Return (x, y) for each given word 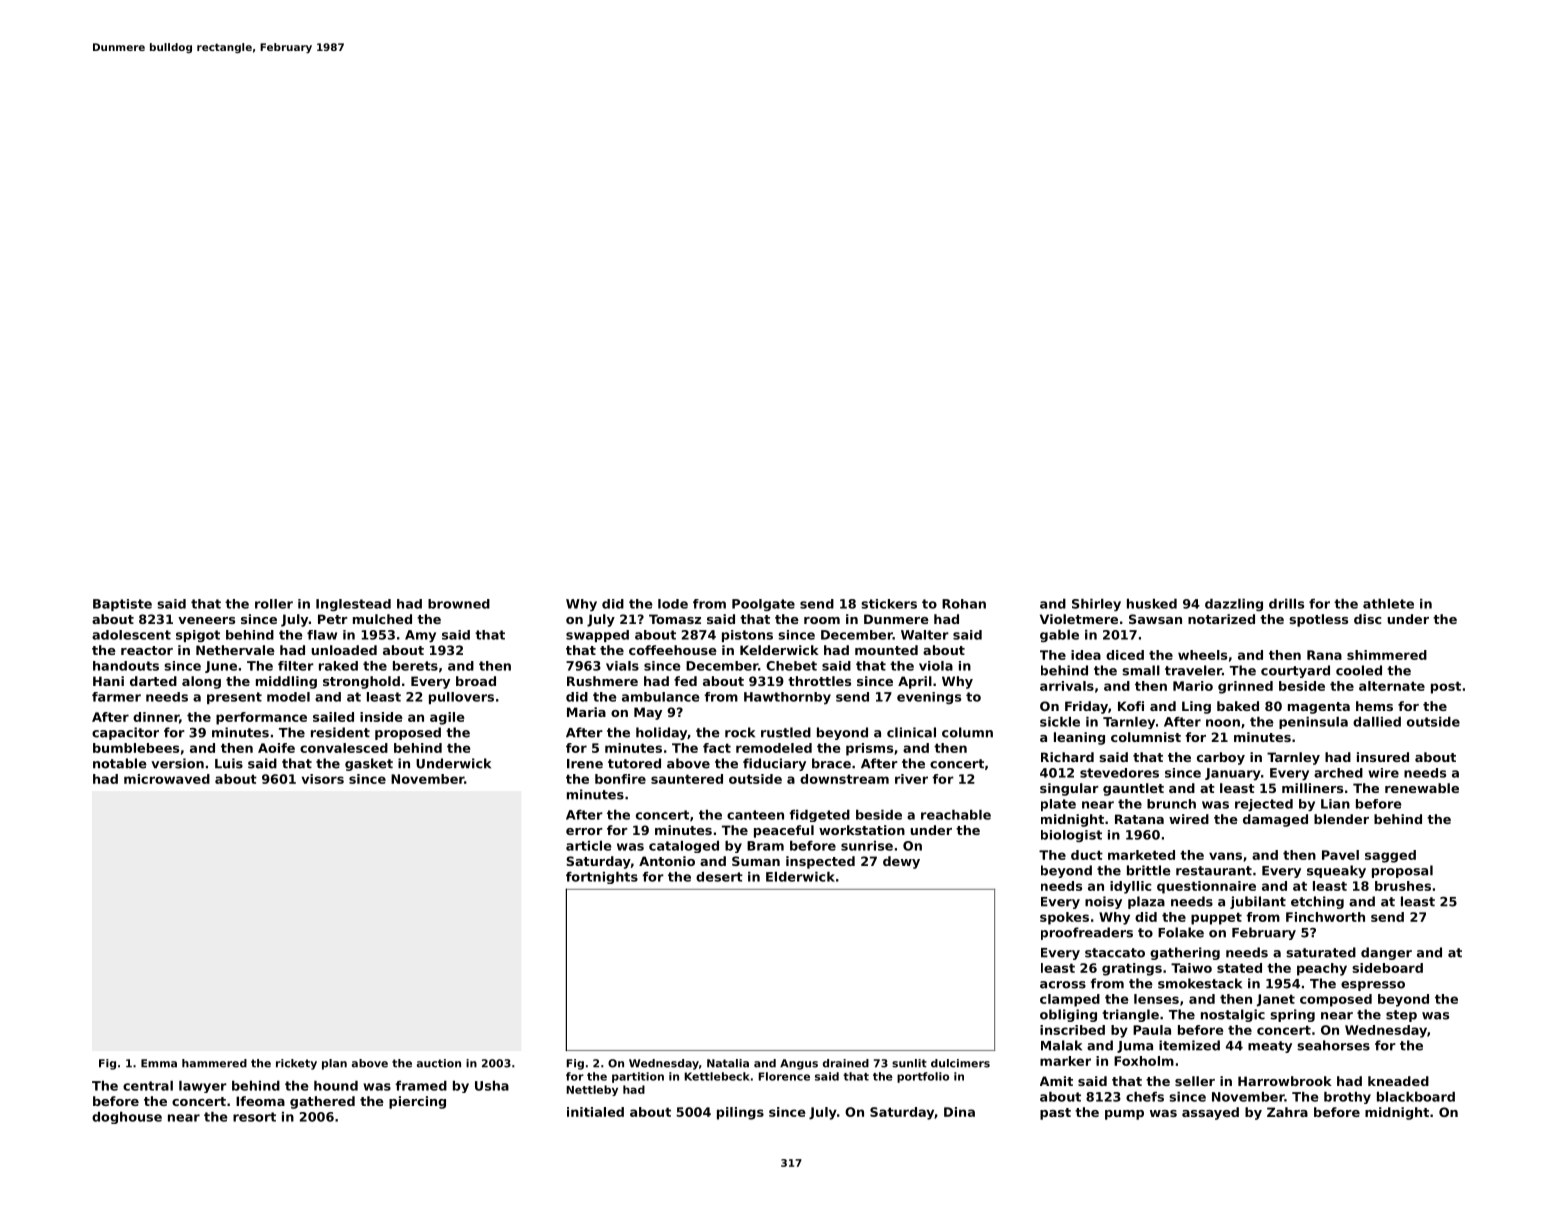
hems (1374, 706)
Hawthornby (787, 698)
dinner (156, 717)
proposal (1402, 871)
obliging (1068, 1015)
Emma (159, 1063)
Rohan (964, 604)
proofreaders (1087, 933)
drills (1286, 604)
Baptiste (122, 605)
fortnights (602, 878)
